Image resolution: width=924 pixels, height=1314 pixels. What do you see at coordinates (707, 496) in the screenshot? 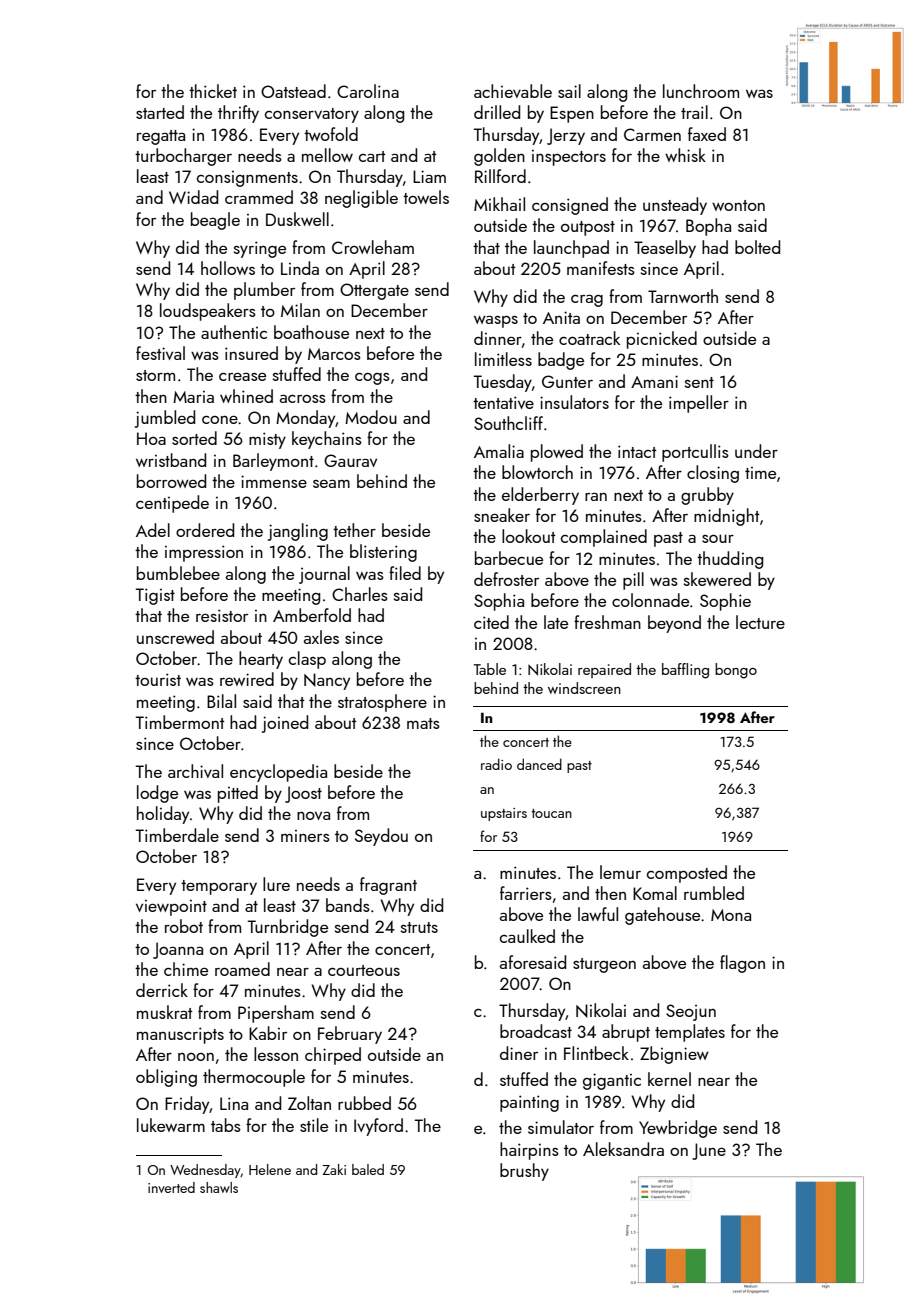
I see `grubby` at bounding box center [707, 496].
